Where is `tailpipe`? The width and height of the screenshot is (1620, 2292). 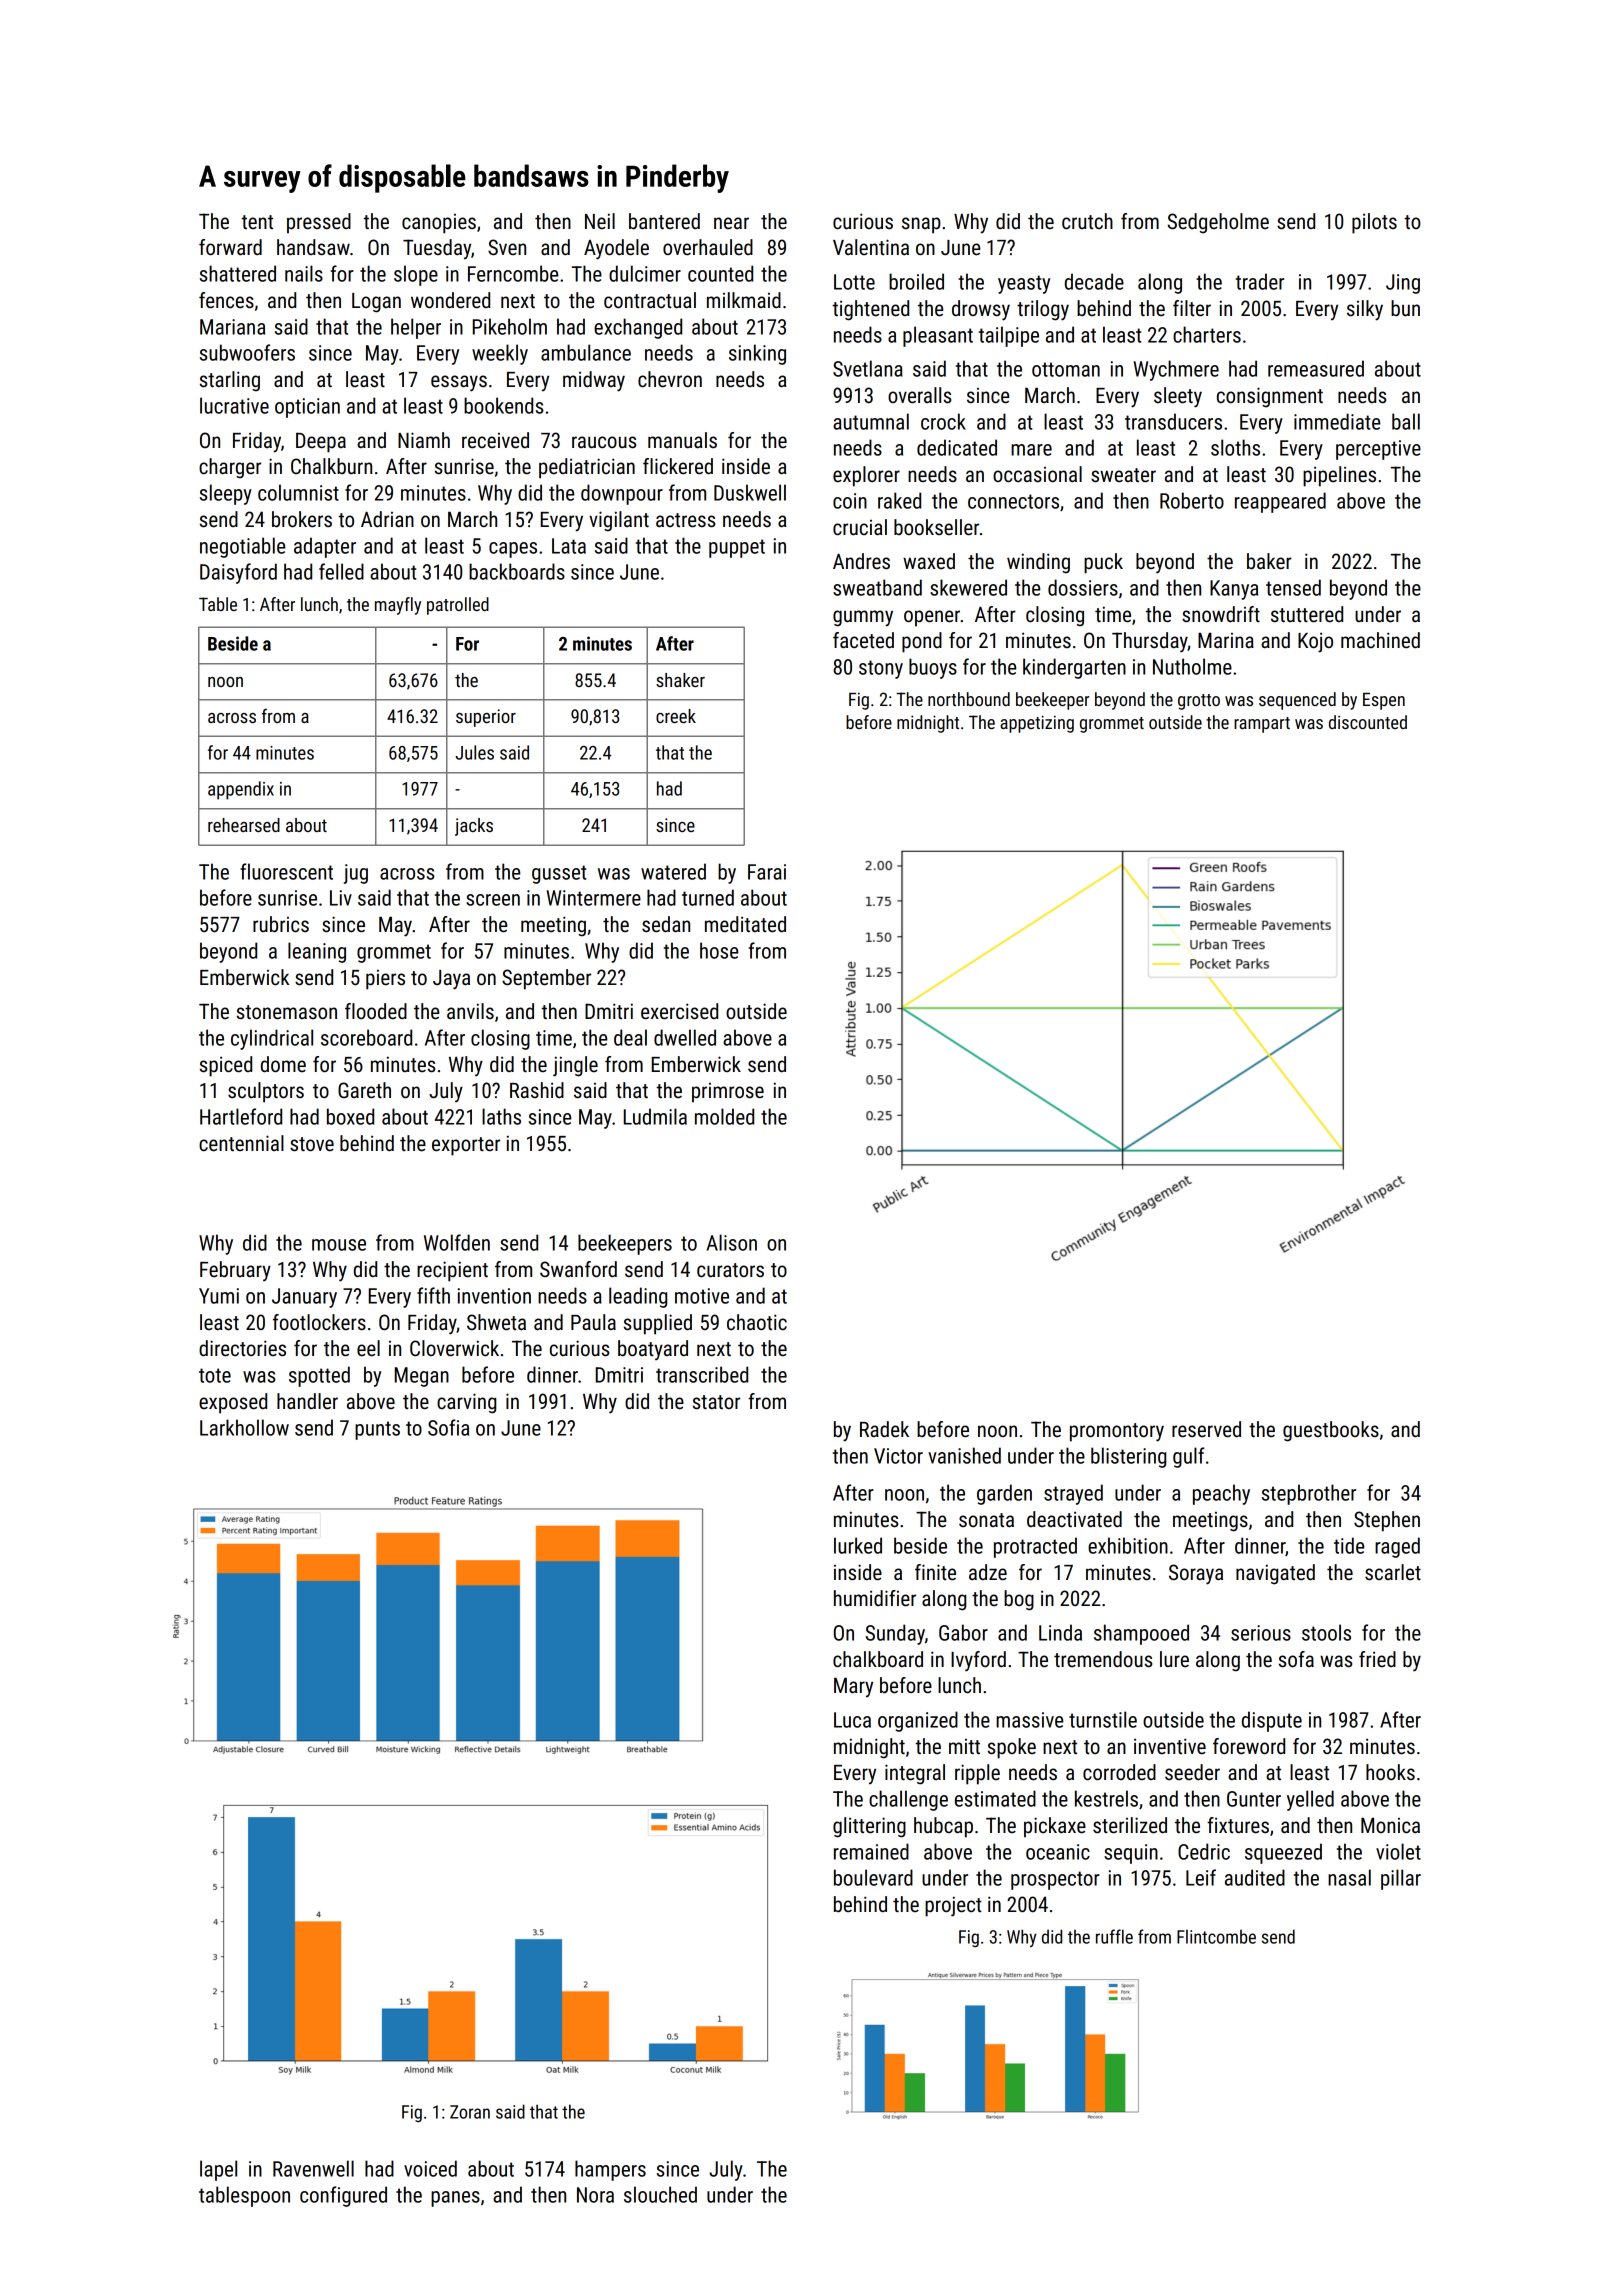
tailpipe is located at coordinates (1009, 336).
